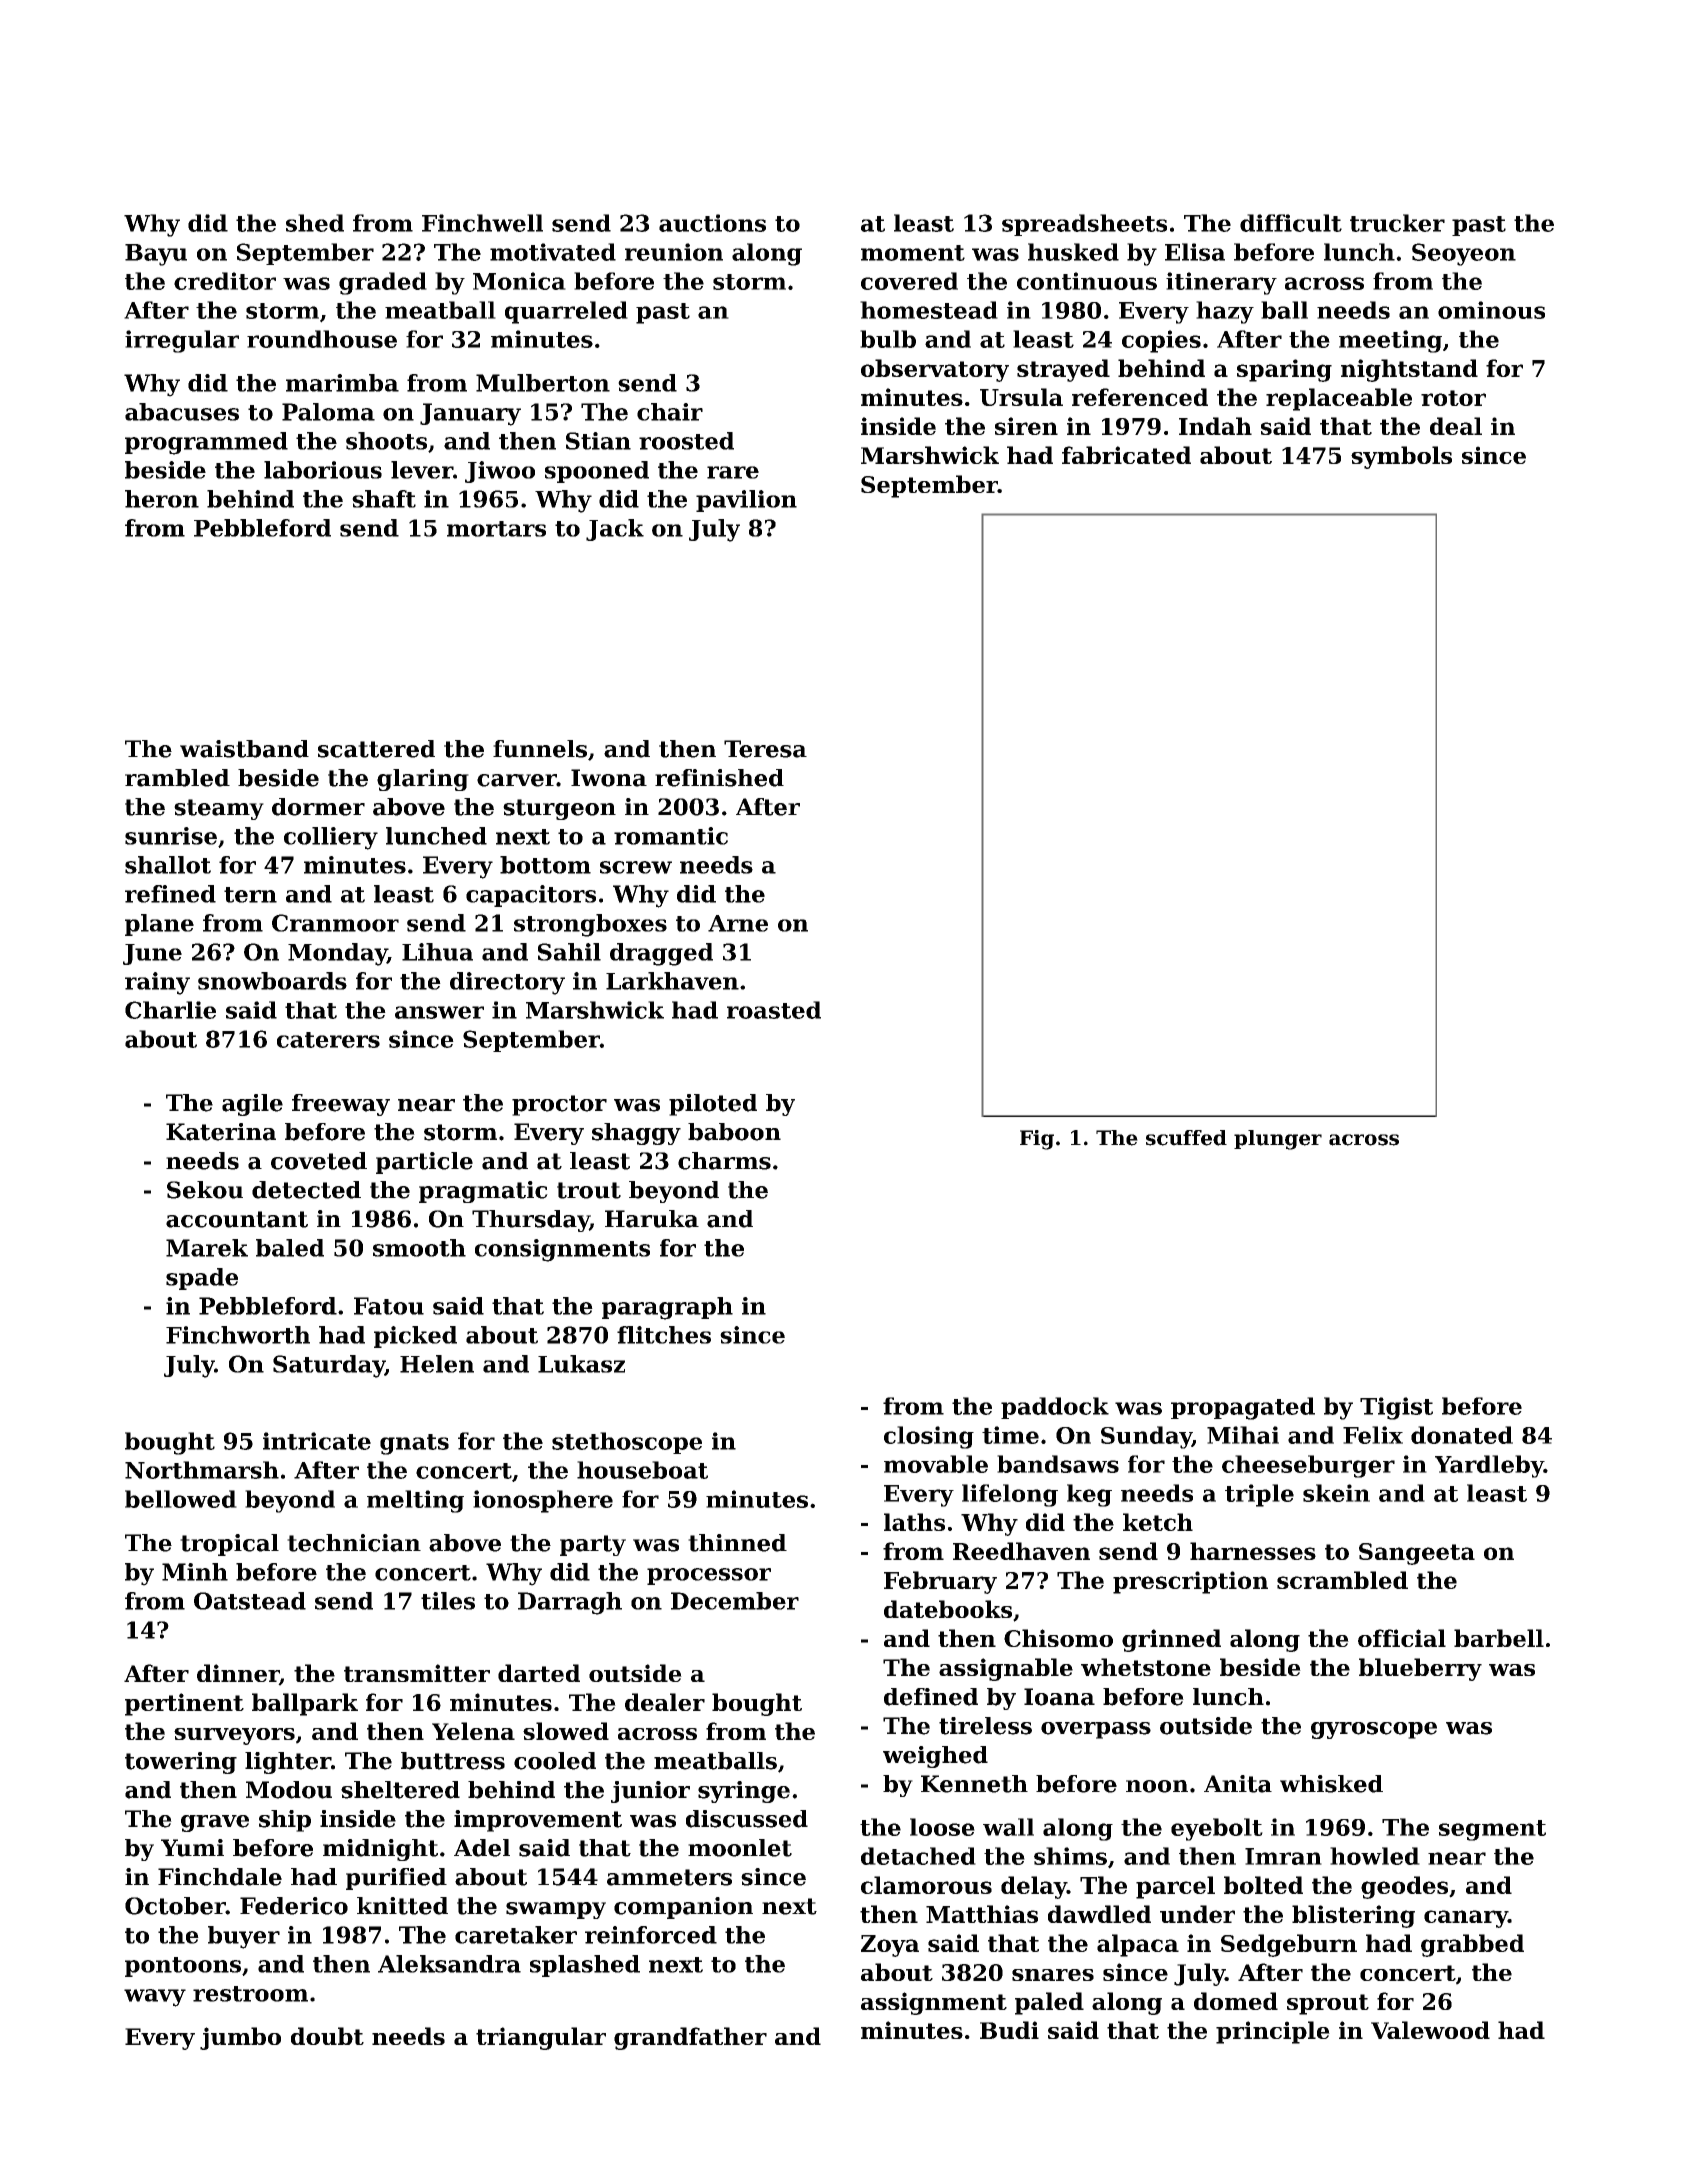  Describe the element at coordinates (240, 2038) in the document. I see `jumbo` at that location.
